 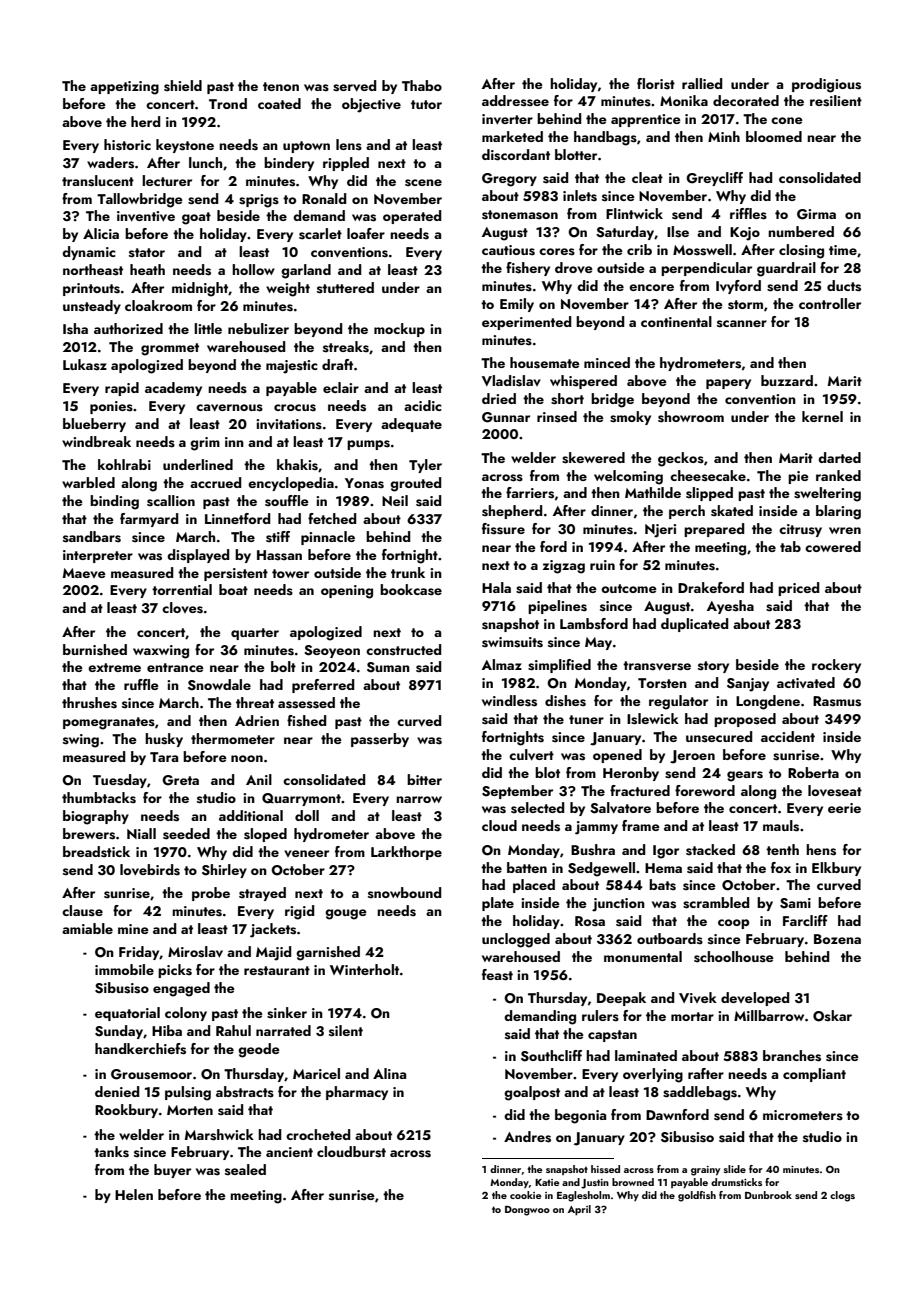 I want to click on Hiba, so click(x=167, y=1030).
